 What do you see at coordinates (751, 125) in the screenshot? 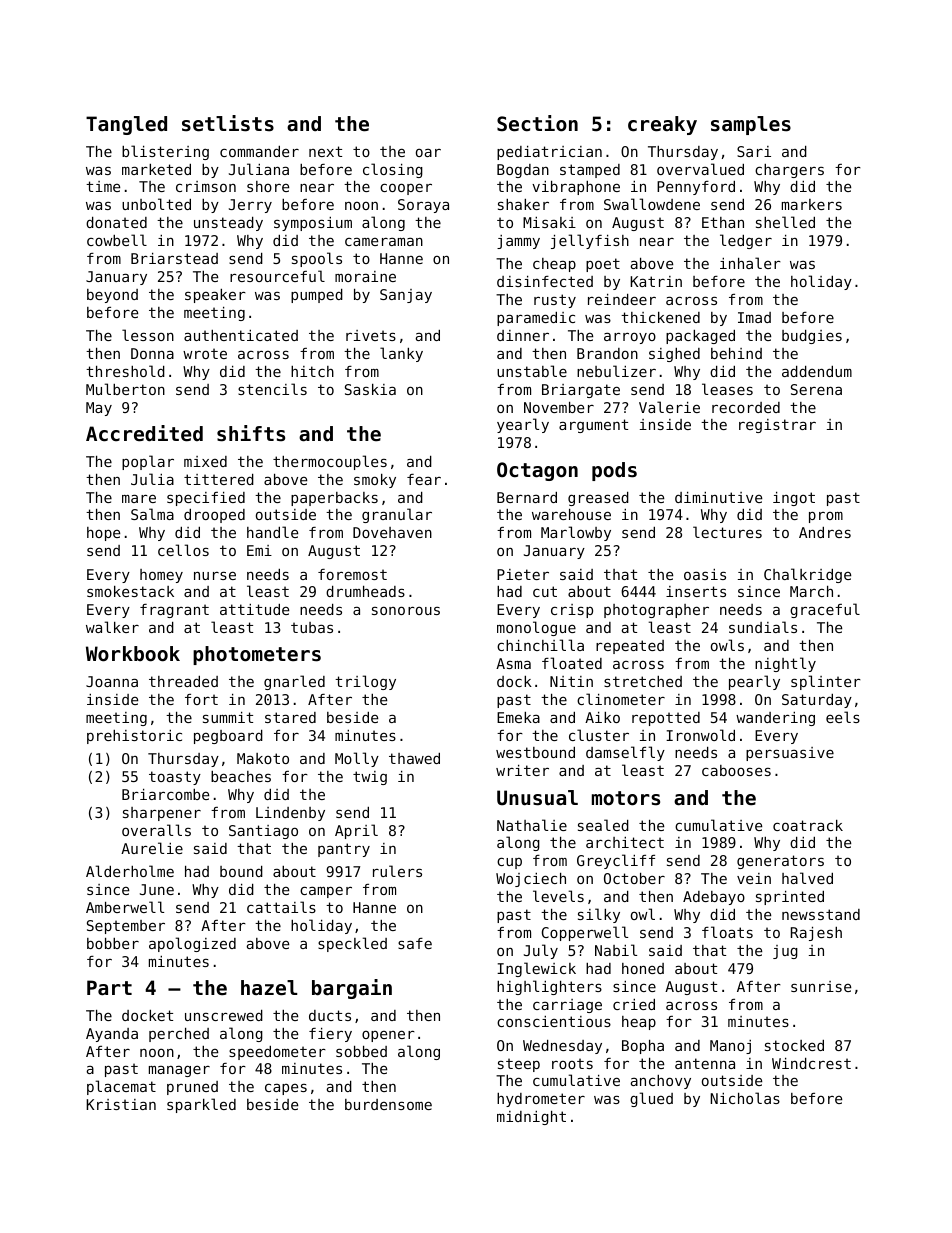
I see `samples` at bounding box center [751, 125].
